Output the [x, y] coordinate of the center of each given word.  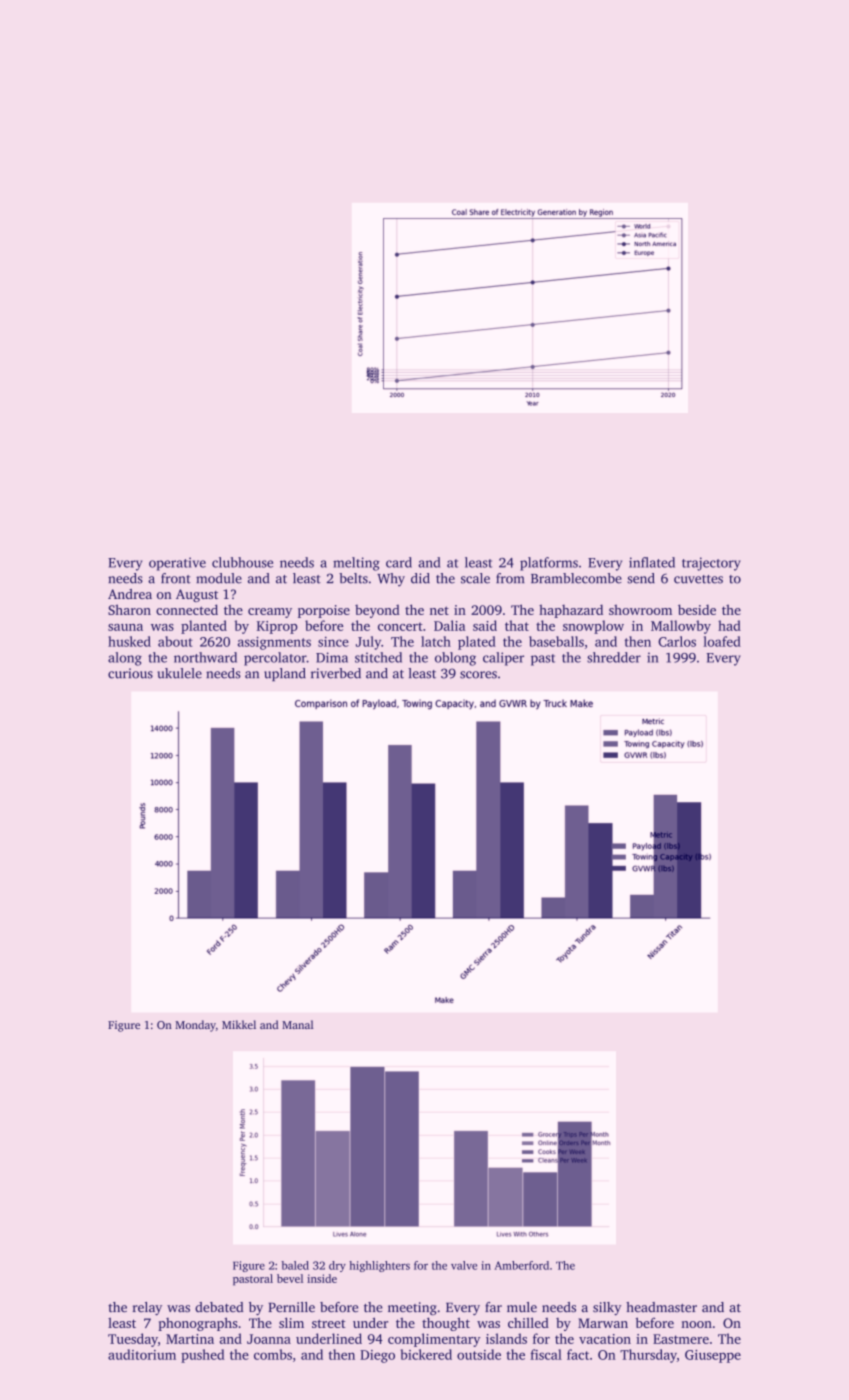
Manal [297, 1024]
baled [295, 1265]
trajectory [711, 564]
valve [464, 1265]
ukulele [179, 673]
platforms [549, 564]
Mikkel [239, 1024]
